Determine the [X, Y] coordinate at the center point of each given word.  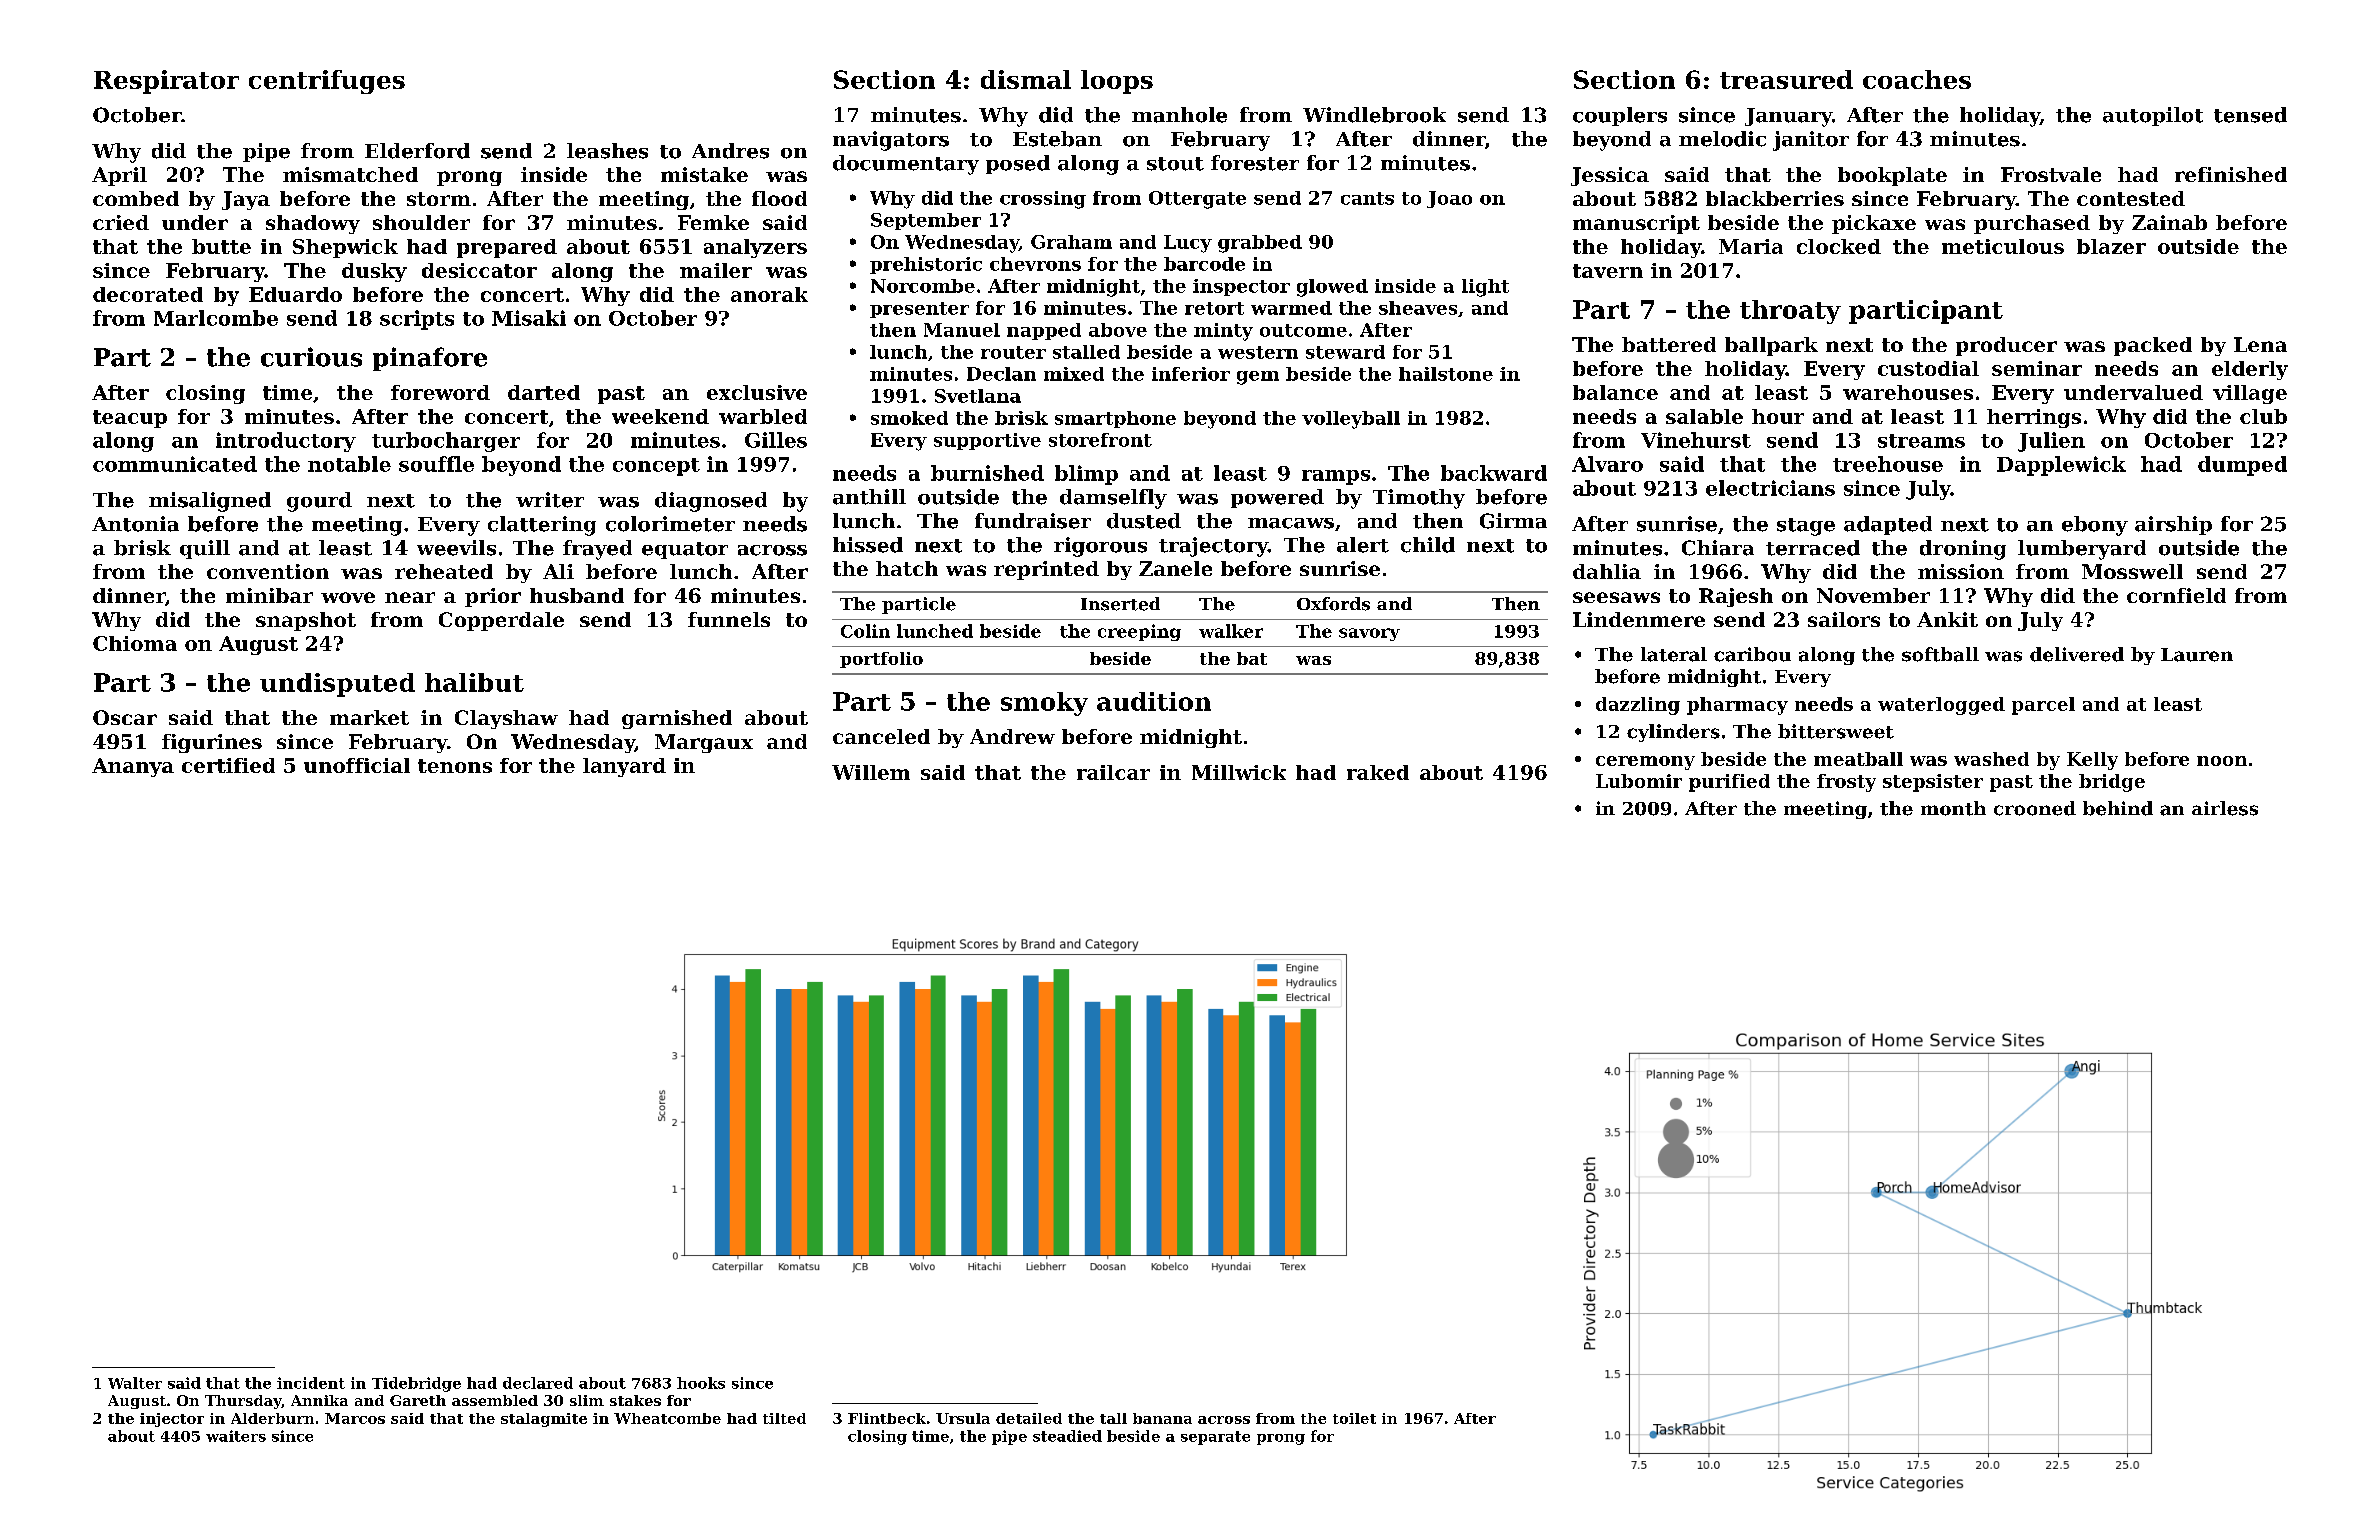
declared [538, 1383]
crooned [2035, 808]
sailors [1844, 619]
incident [311, 1383]
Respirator [166, 82]
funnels [729, 619]
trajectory [1213, 547]
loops [1117, 82]
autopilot [2153, 116]
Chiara [1718, 548]
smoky [1044, 704]
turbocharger [446, 442]
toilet [1354, 1418]
